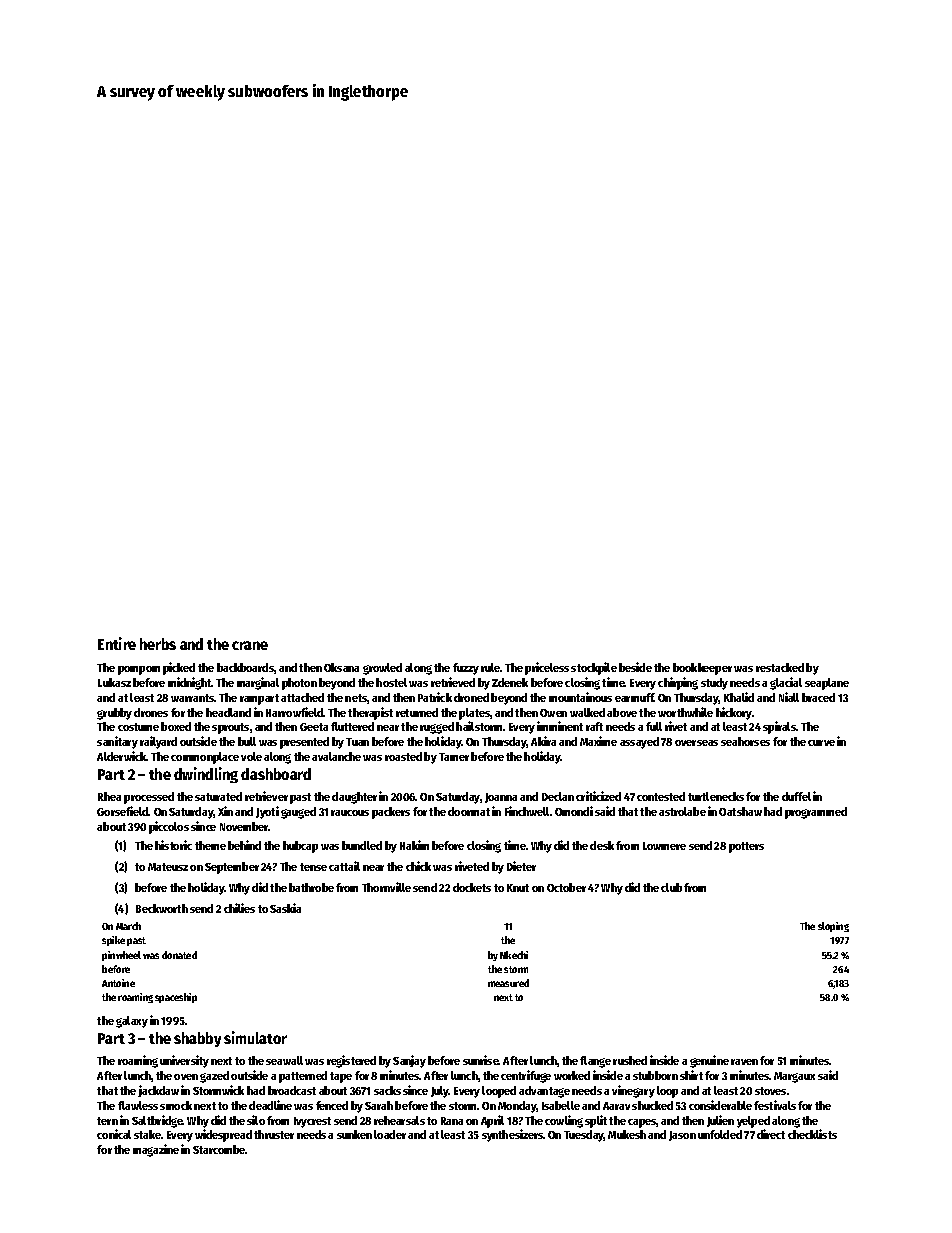  What do you see at coordinates (122, 756) in the image?
I see `Alderwick` at bounding box center [122, 756].
